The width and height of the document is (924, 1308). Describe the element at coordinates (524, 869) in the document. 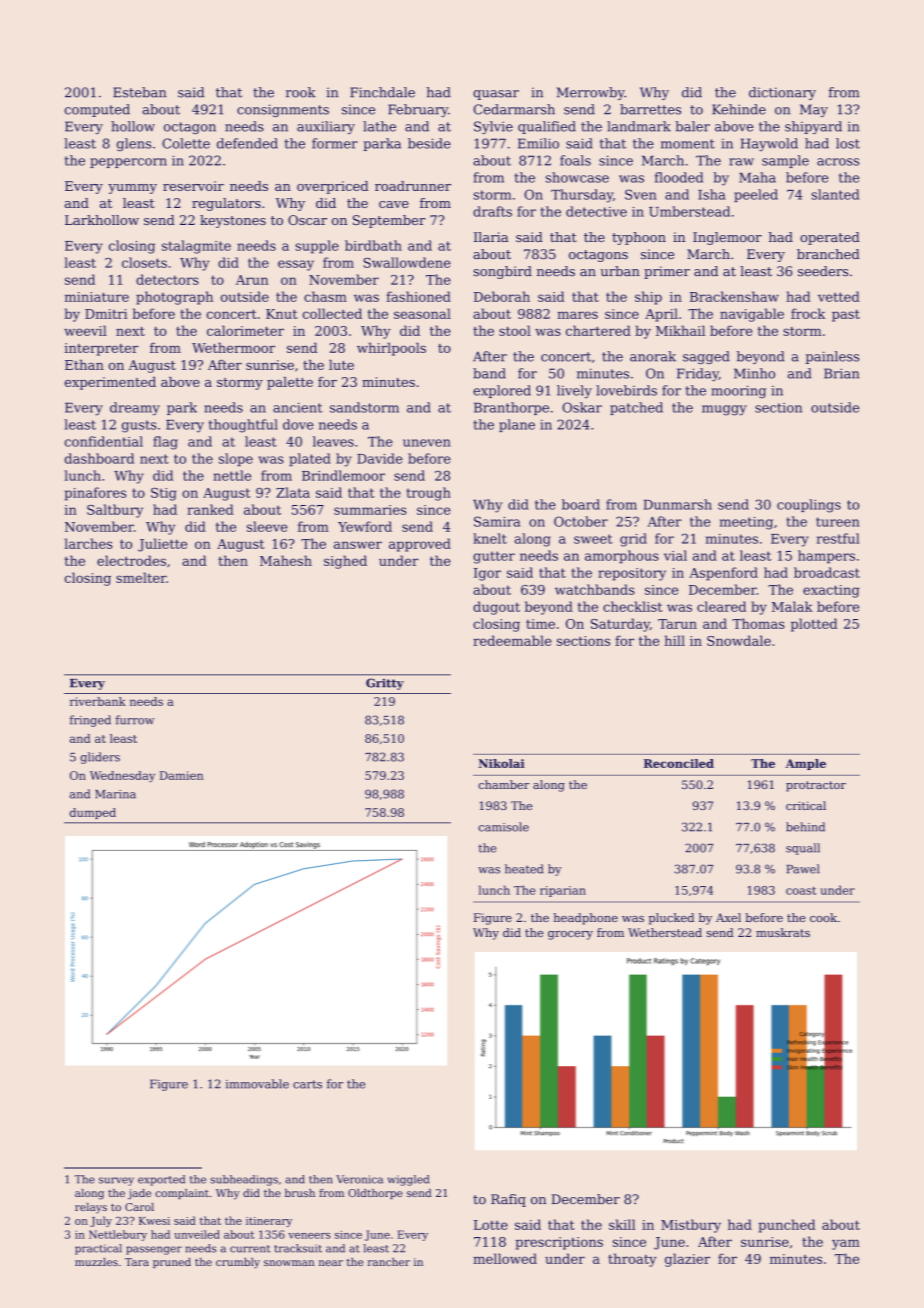

I see `heated` at that location.
